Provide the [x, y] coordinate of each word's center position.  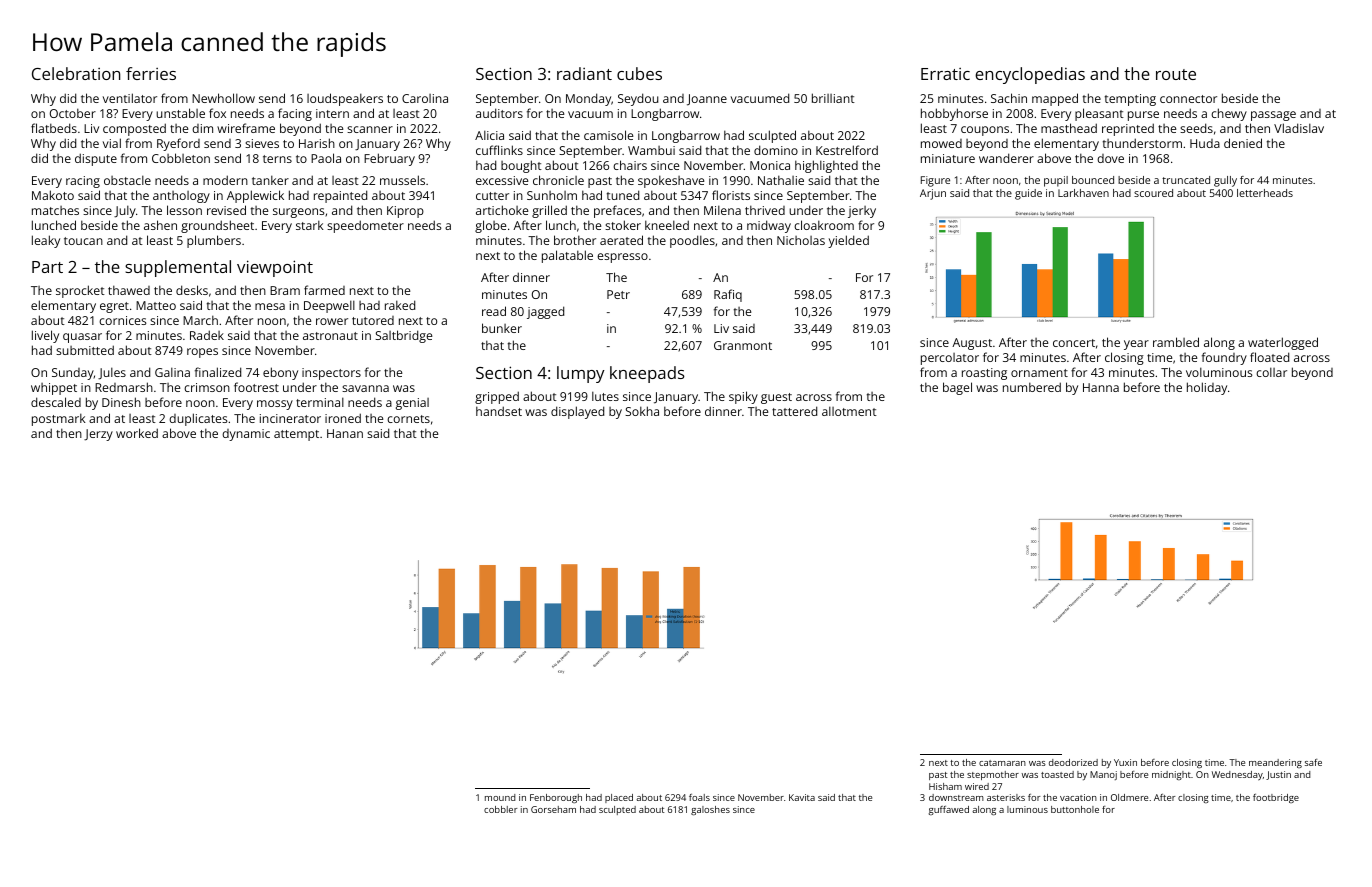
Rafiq [728, 295]
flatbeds [54, 128]
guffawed [948, 810]
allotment [849, 411]
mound [500, 797]
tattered [794, 411]
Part [47, 267]
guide [1028, 194]
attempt [296, 435]
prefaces [618, 211]
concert [1074, 343]
